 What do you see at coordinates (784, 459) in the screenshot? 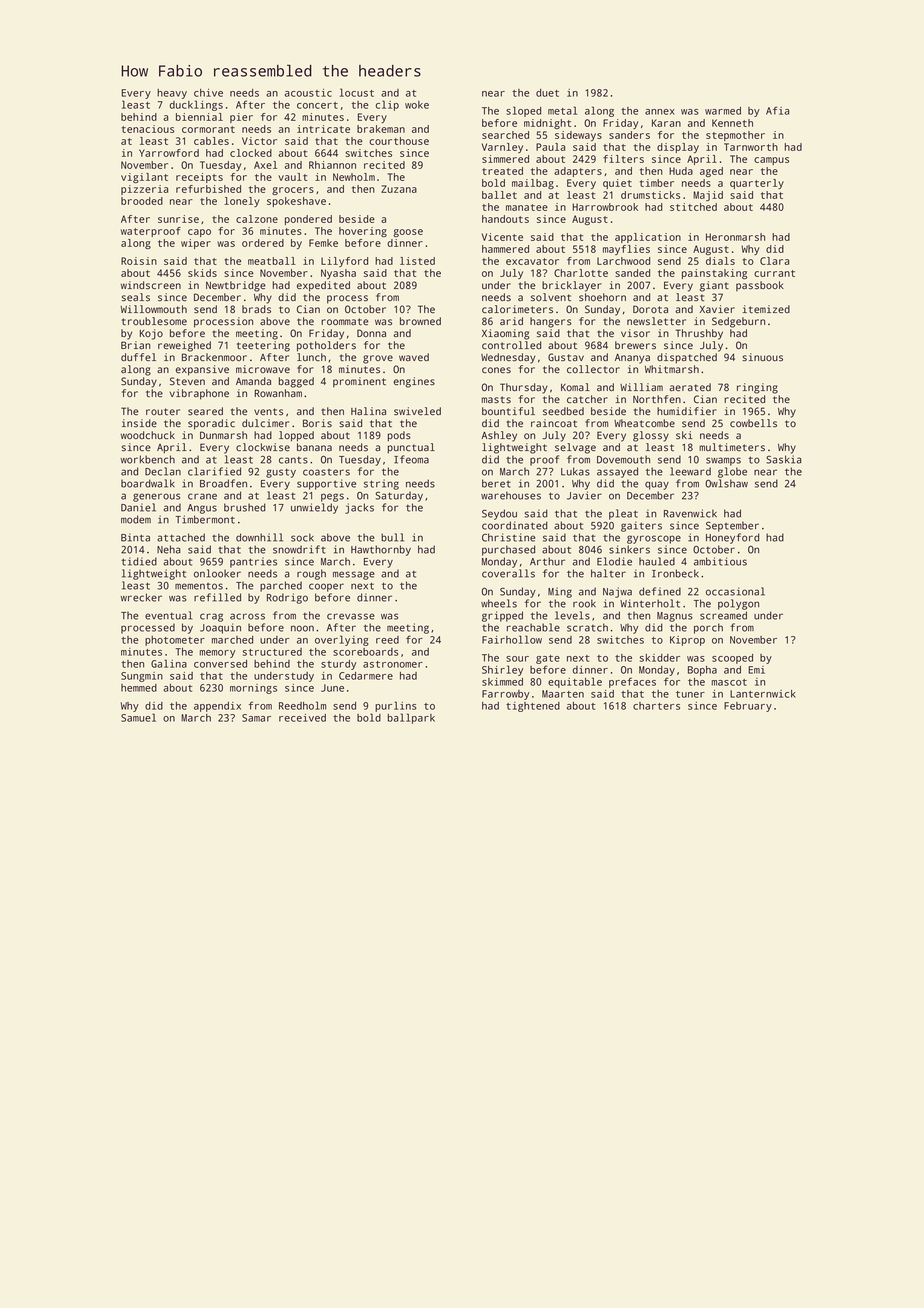
I see `Saskia` at bounding box center [784, 459].
